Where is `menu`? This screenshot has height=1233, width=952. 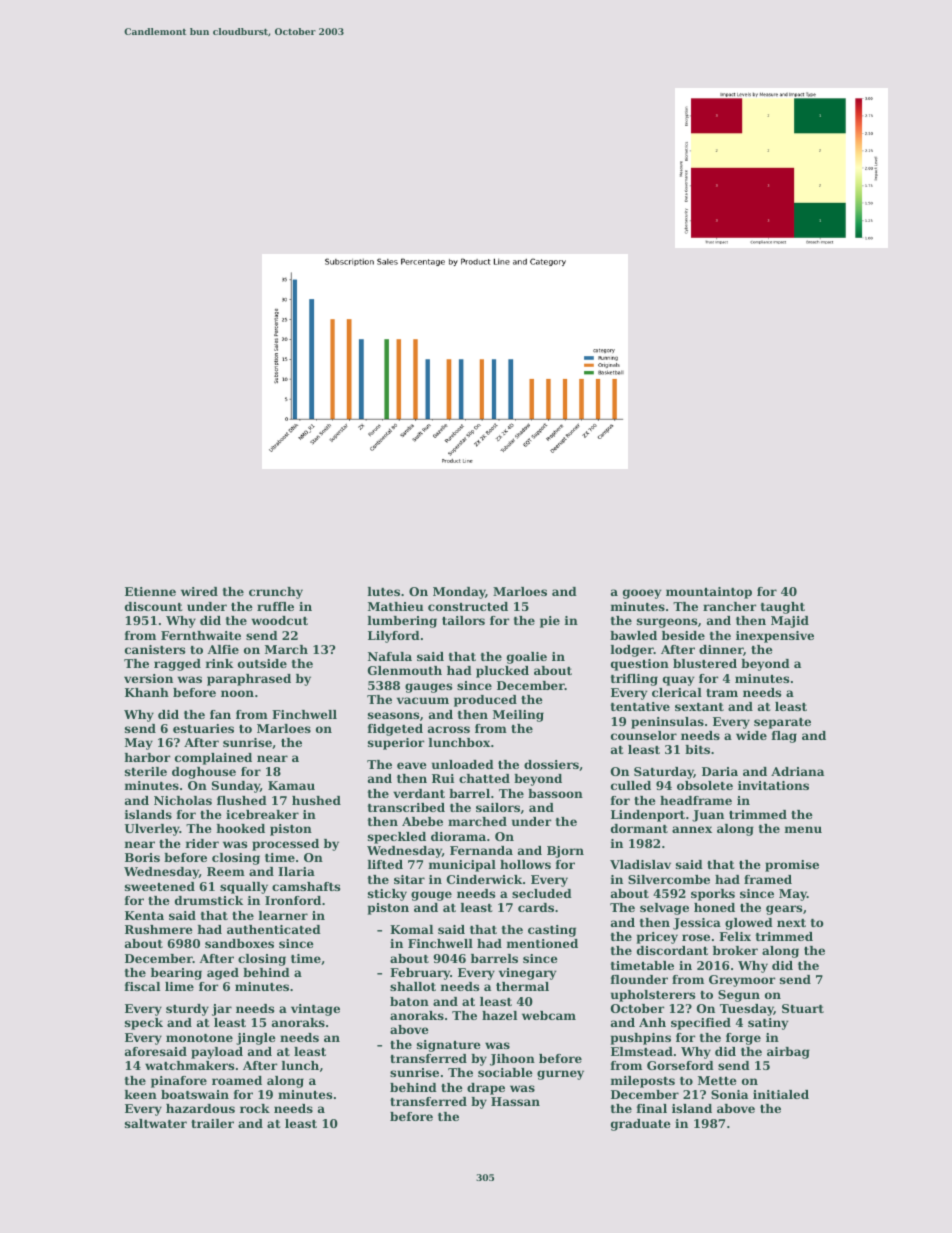 menu is located at coordinates (803, 829).
